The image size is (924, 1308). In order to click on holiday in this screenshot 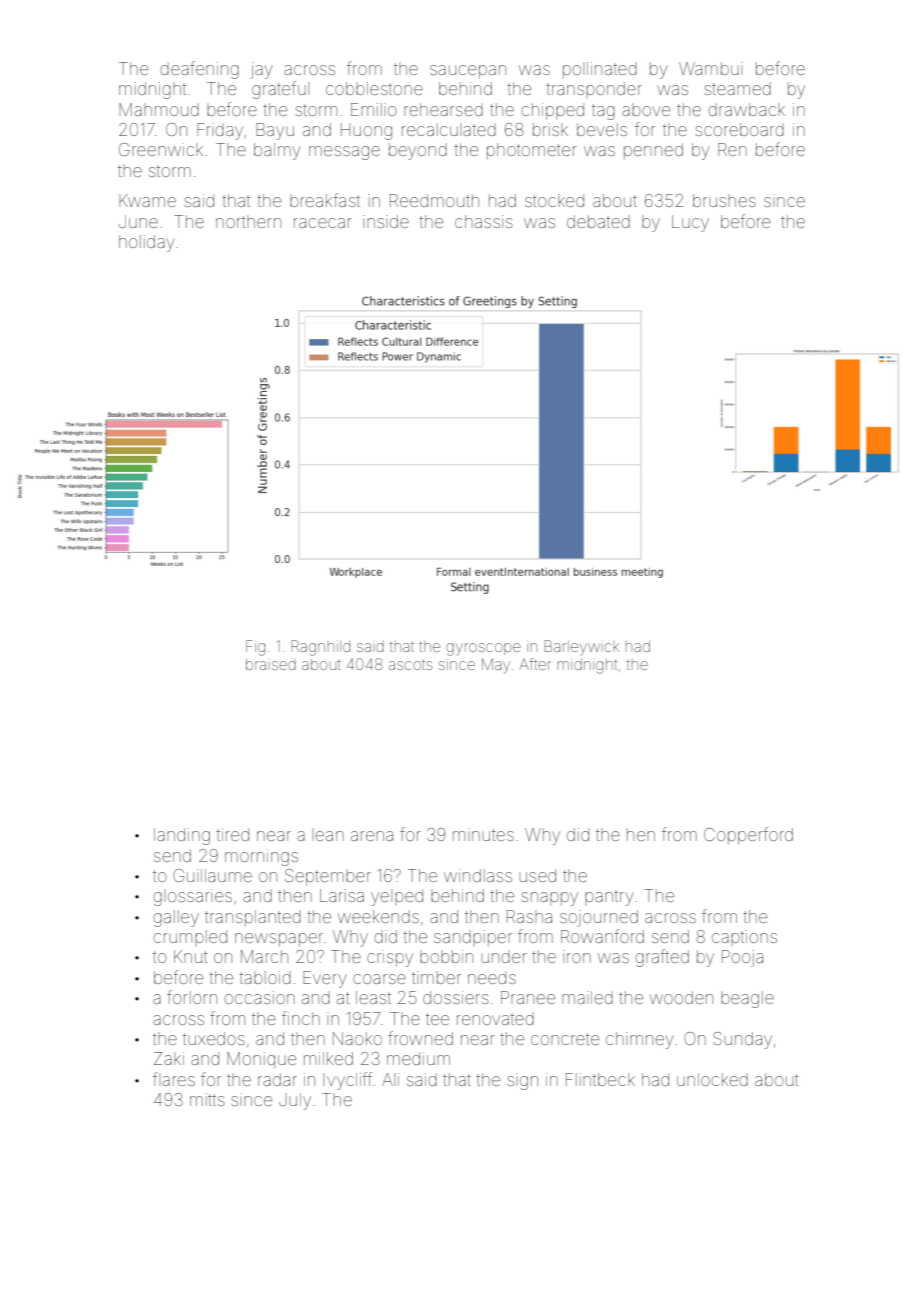, I will do `click(146, 243)`.
